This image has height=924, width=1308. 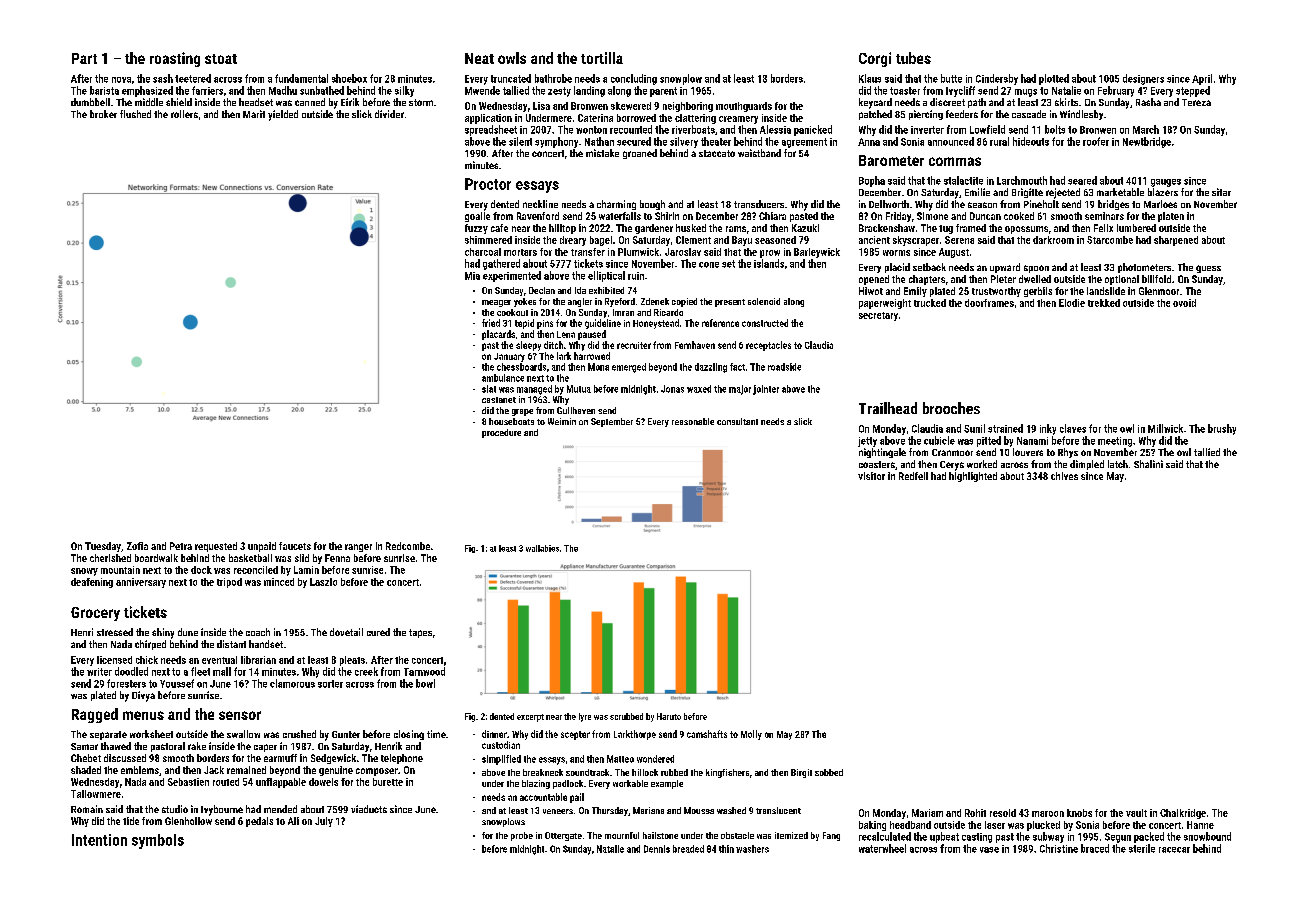 I want to click on meager, so click(x=496, y=303).
